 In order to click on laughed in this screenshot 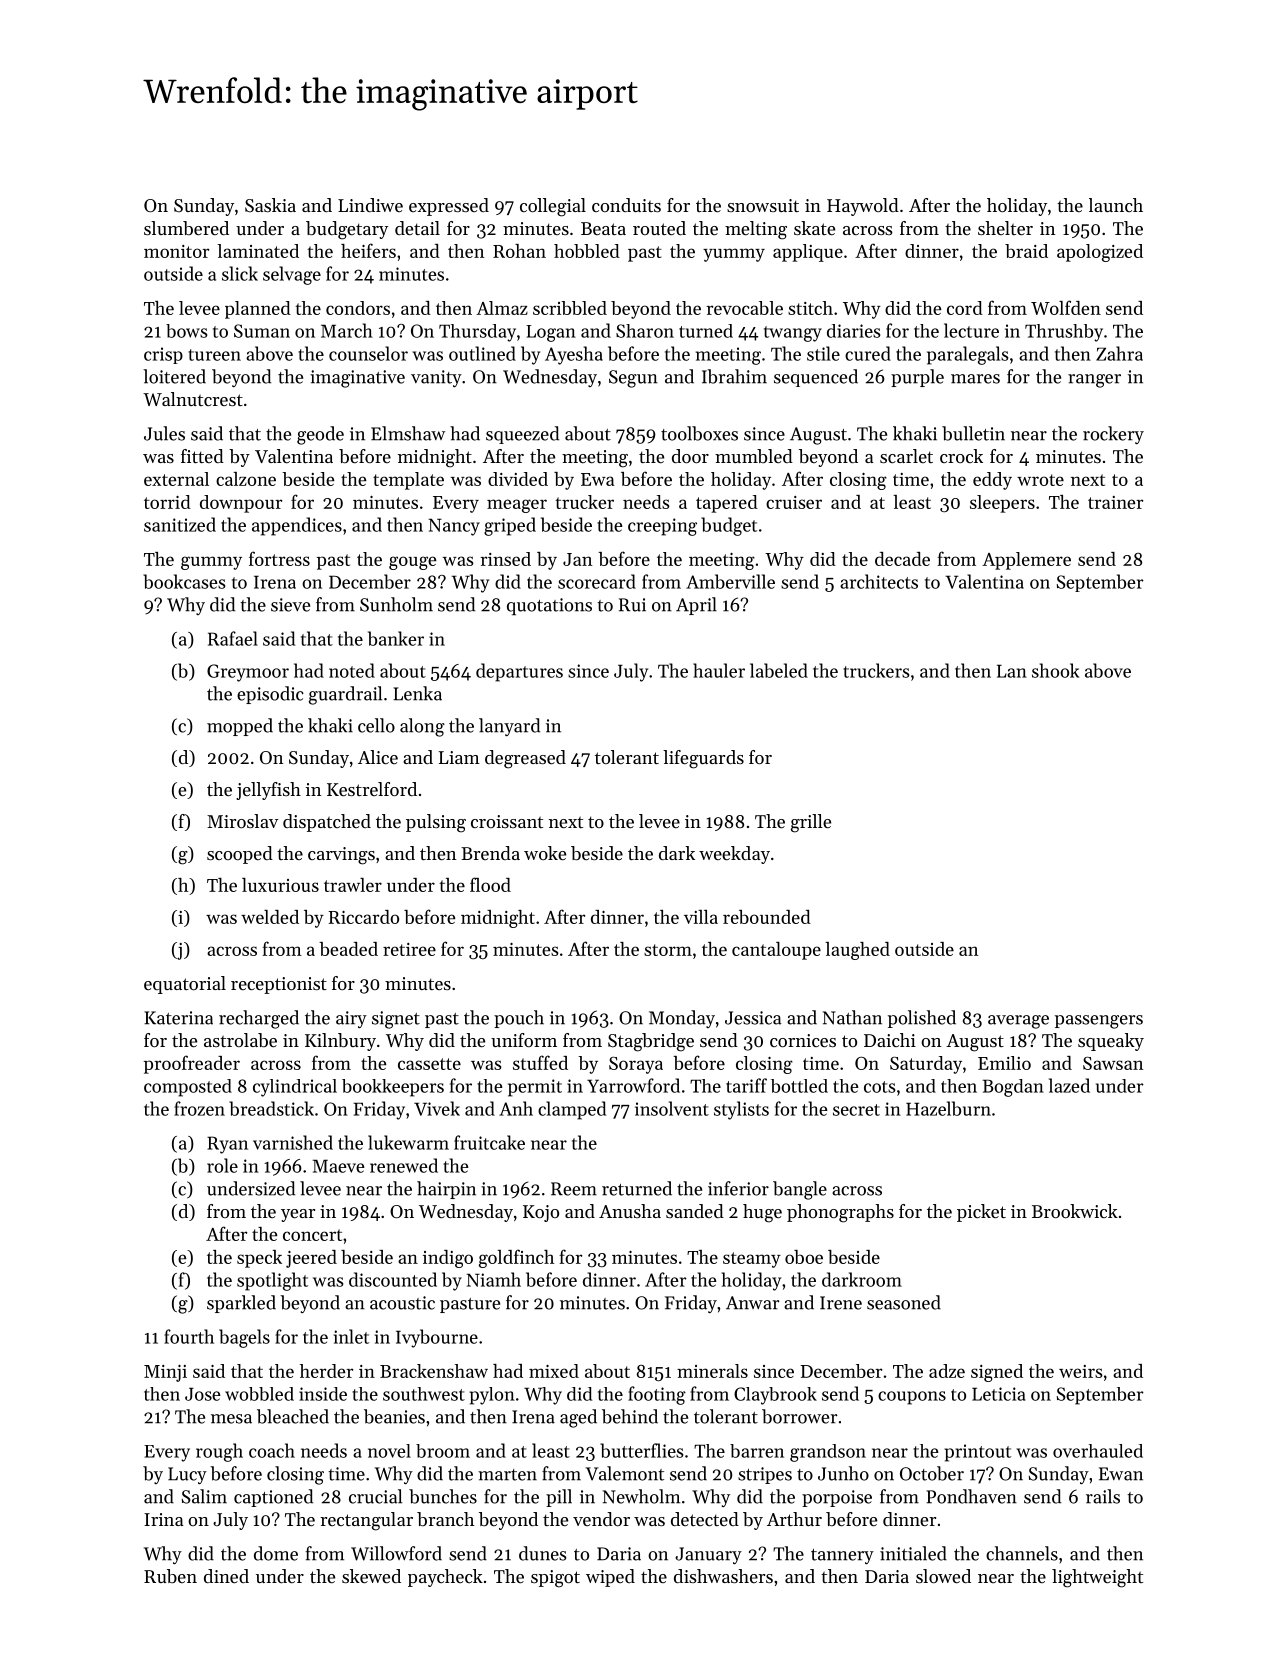, I will do `click(857, 951)`.
